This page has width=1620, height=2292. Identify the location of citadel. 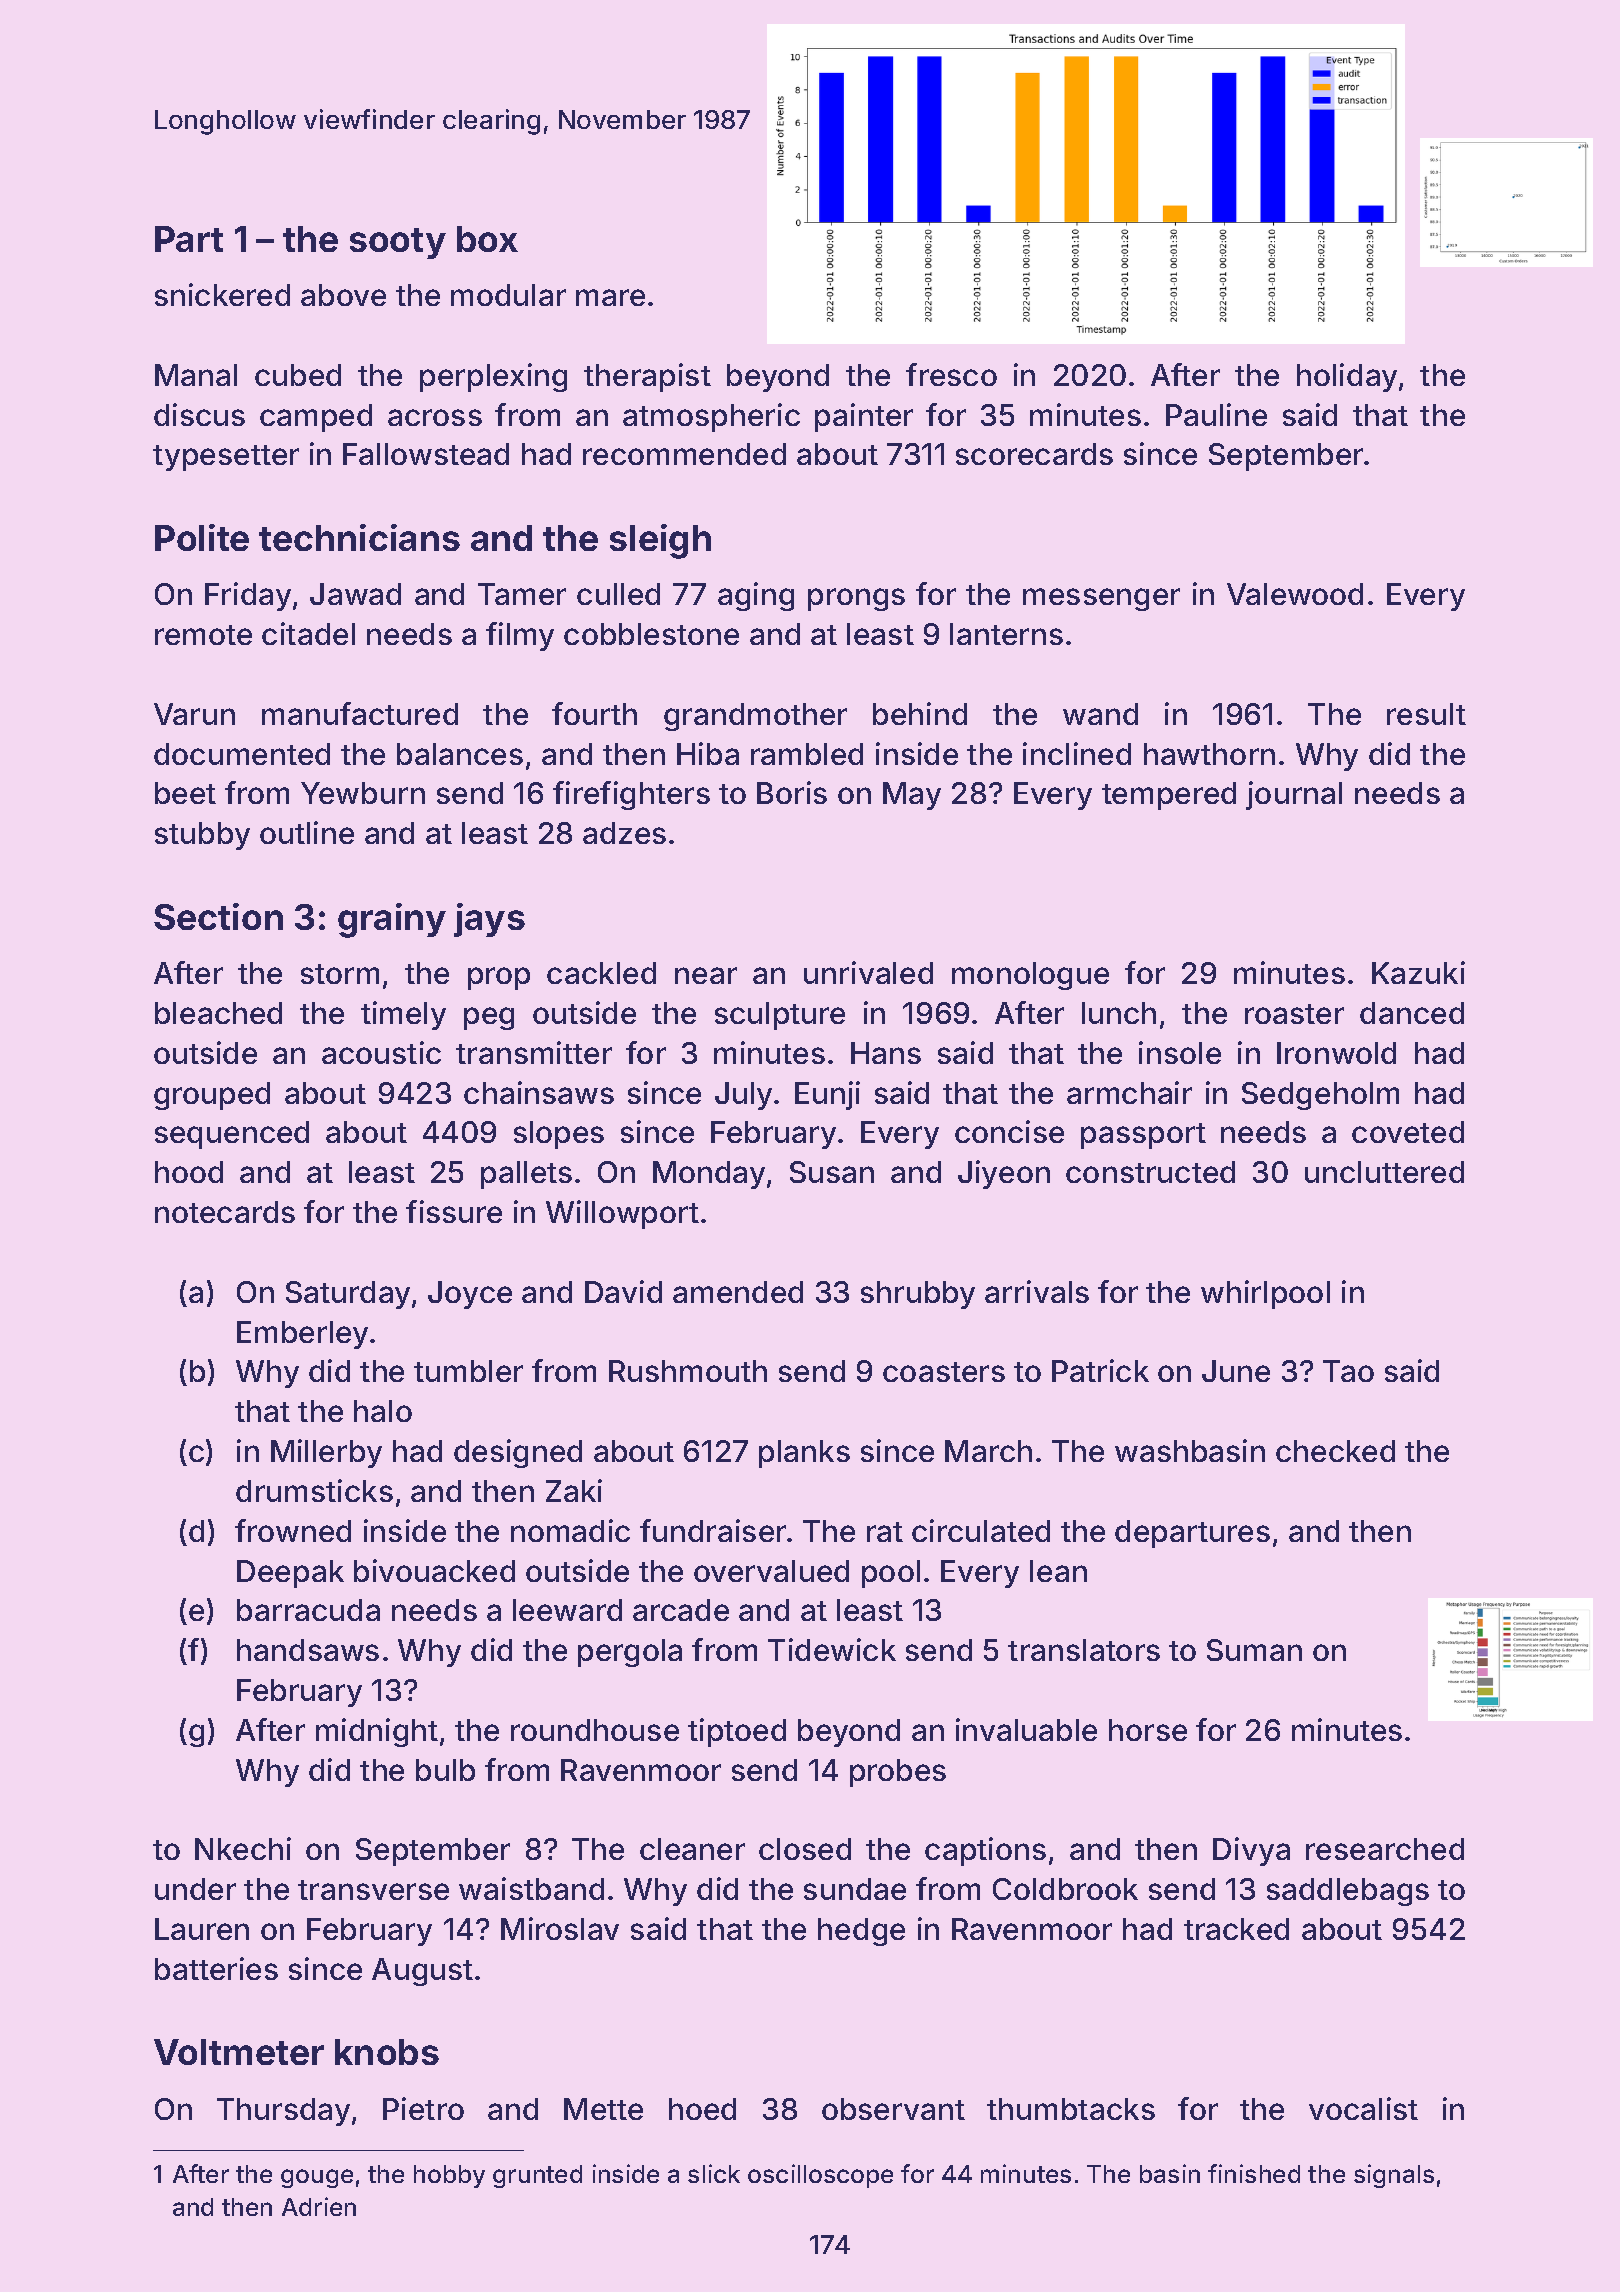
(308, 633).
